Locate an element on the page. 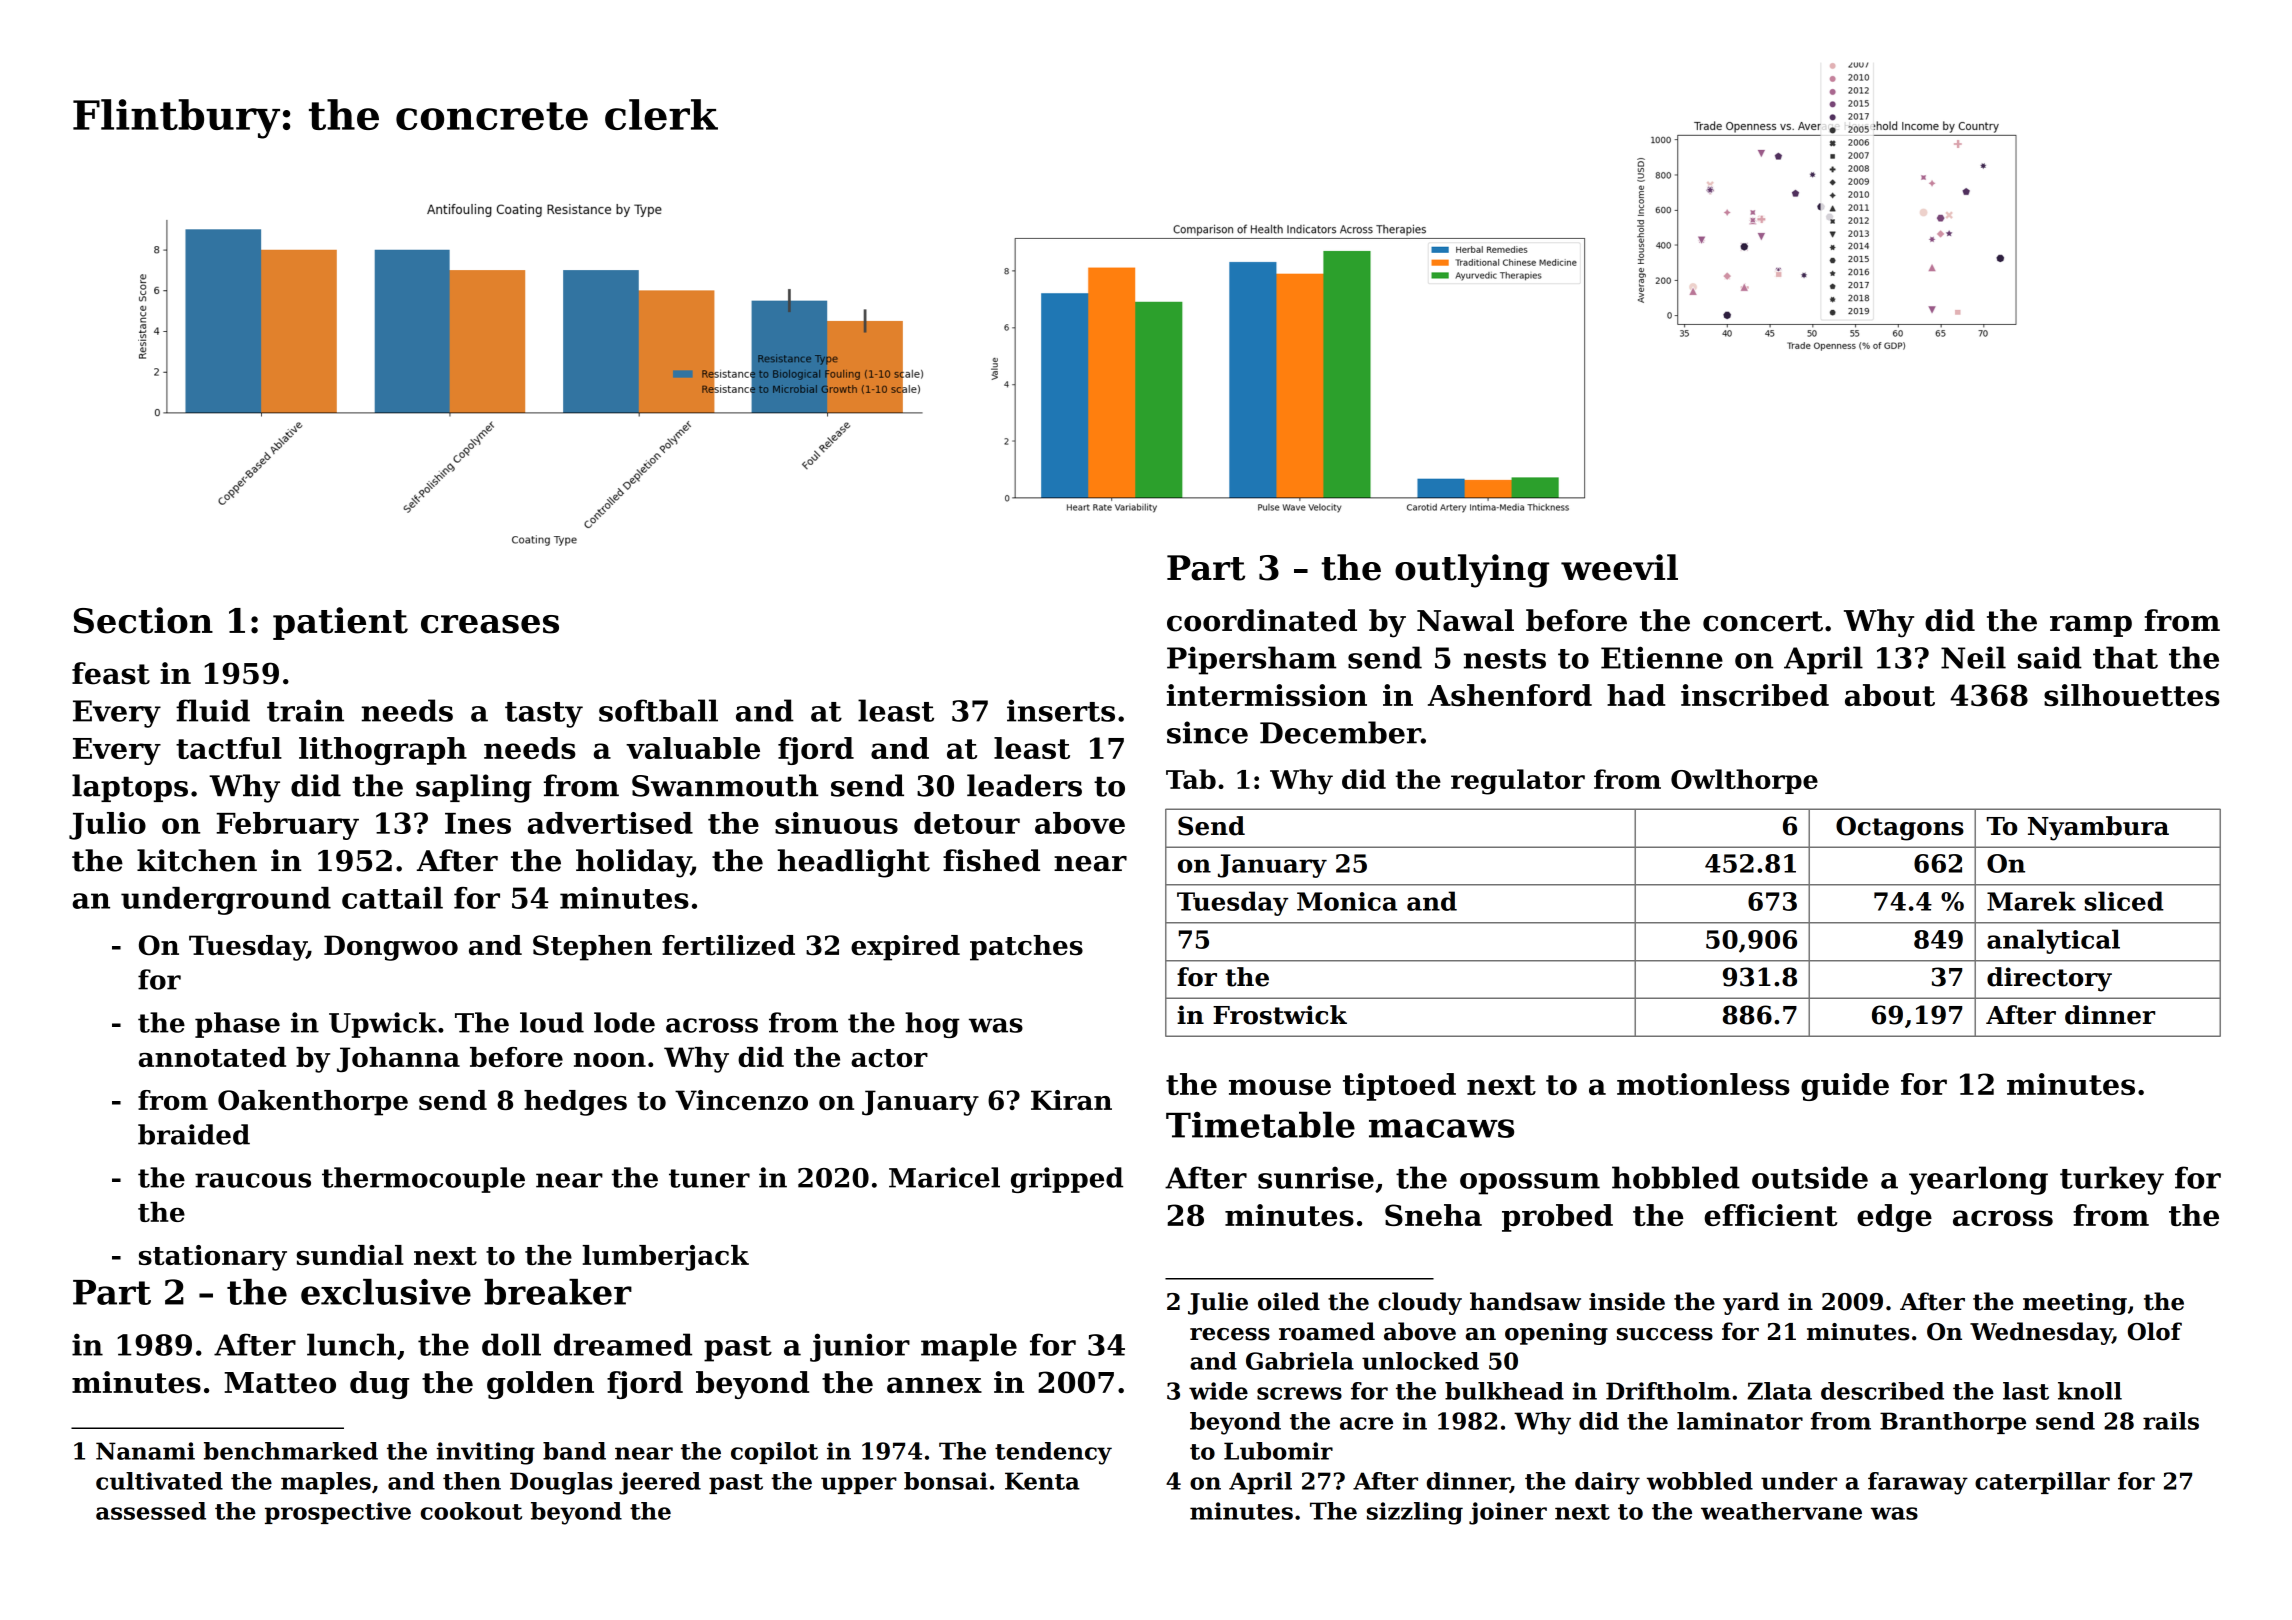 The width and height of the page is (2292, 1620). mouse is located at coordinates (1280, 1087).
